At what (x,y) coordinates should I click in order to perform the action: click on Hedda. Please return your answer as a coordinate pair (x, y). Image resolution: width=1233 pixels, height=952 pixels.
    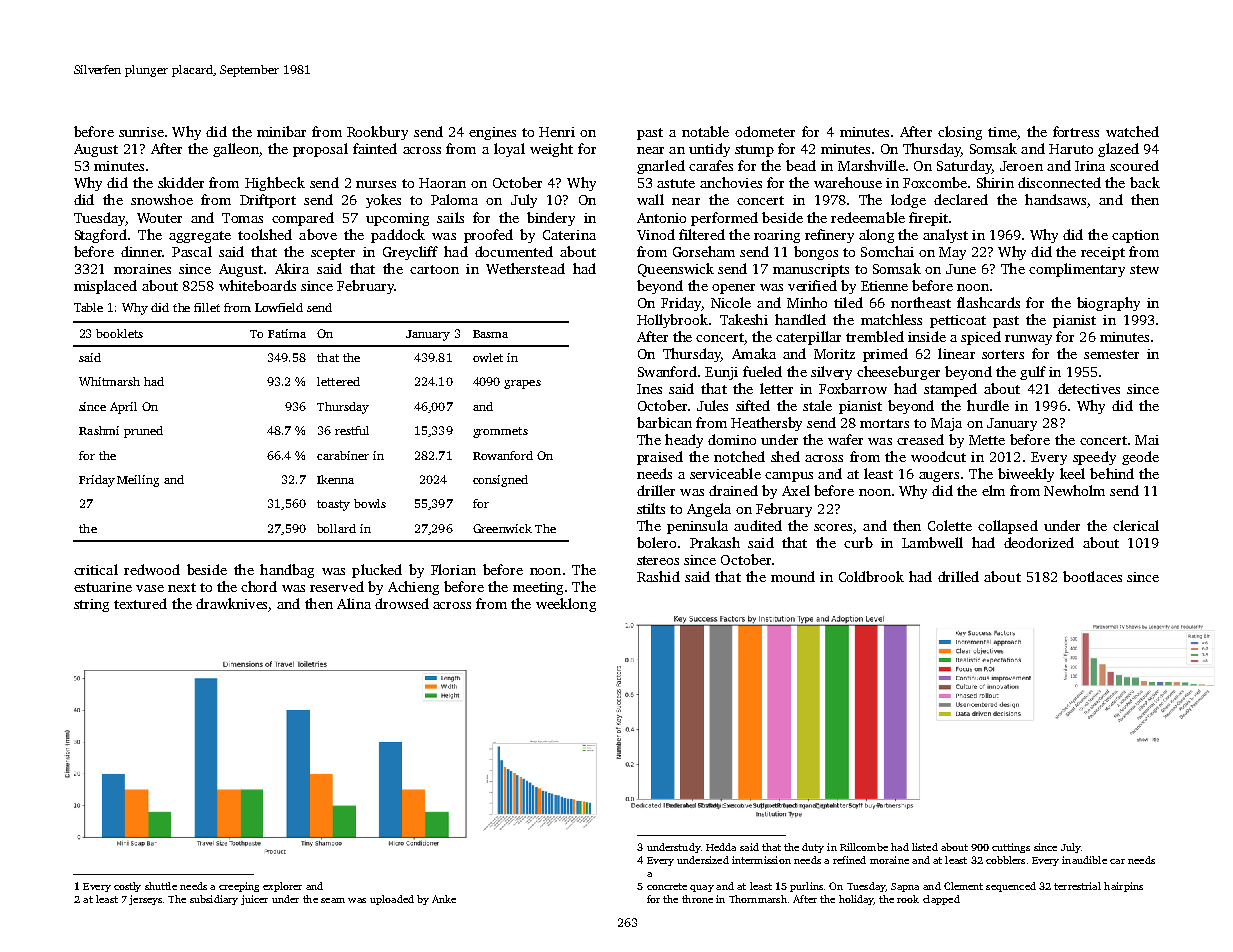
    Looking at the image, I should click on (721, 847).
